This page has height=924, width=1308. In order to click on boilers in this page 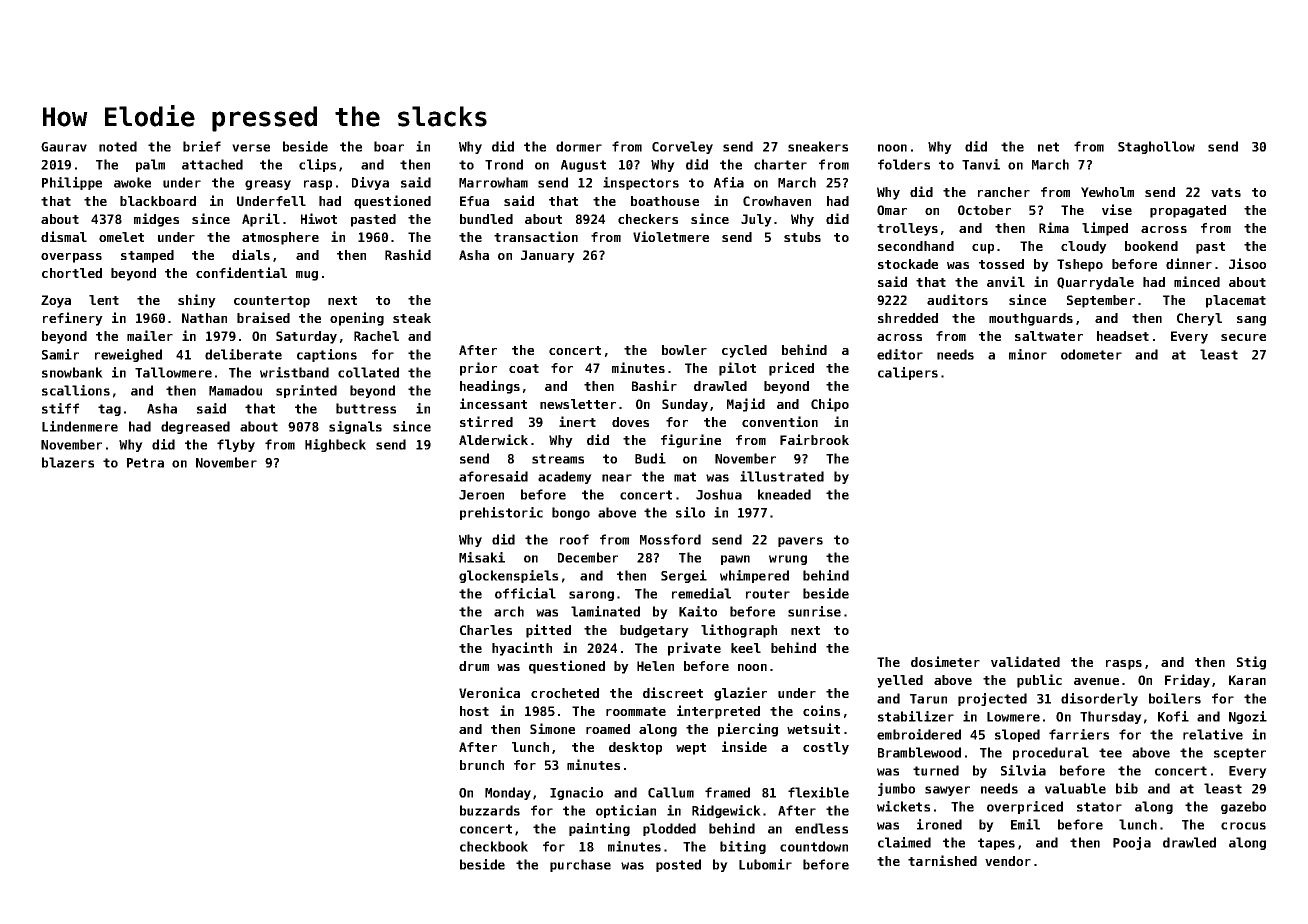, I will do `click(1175, 698)`.
